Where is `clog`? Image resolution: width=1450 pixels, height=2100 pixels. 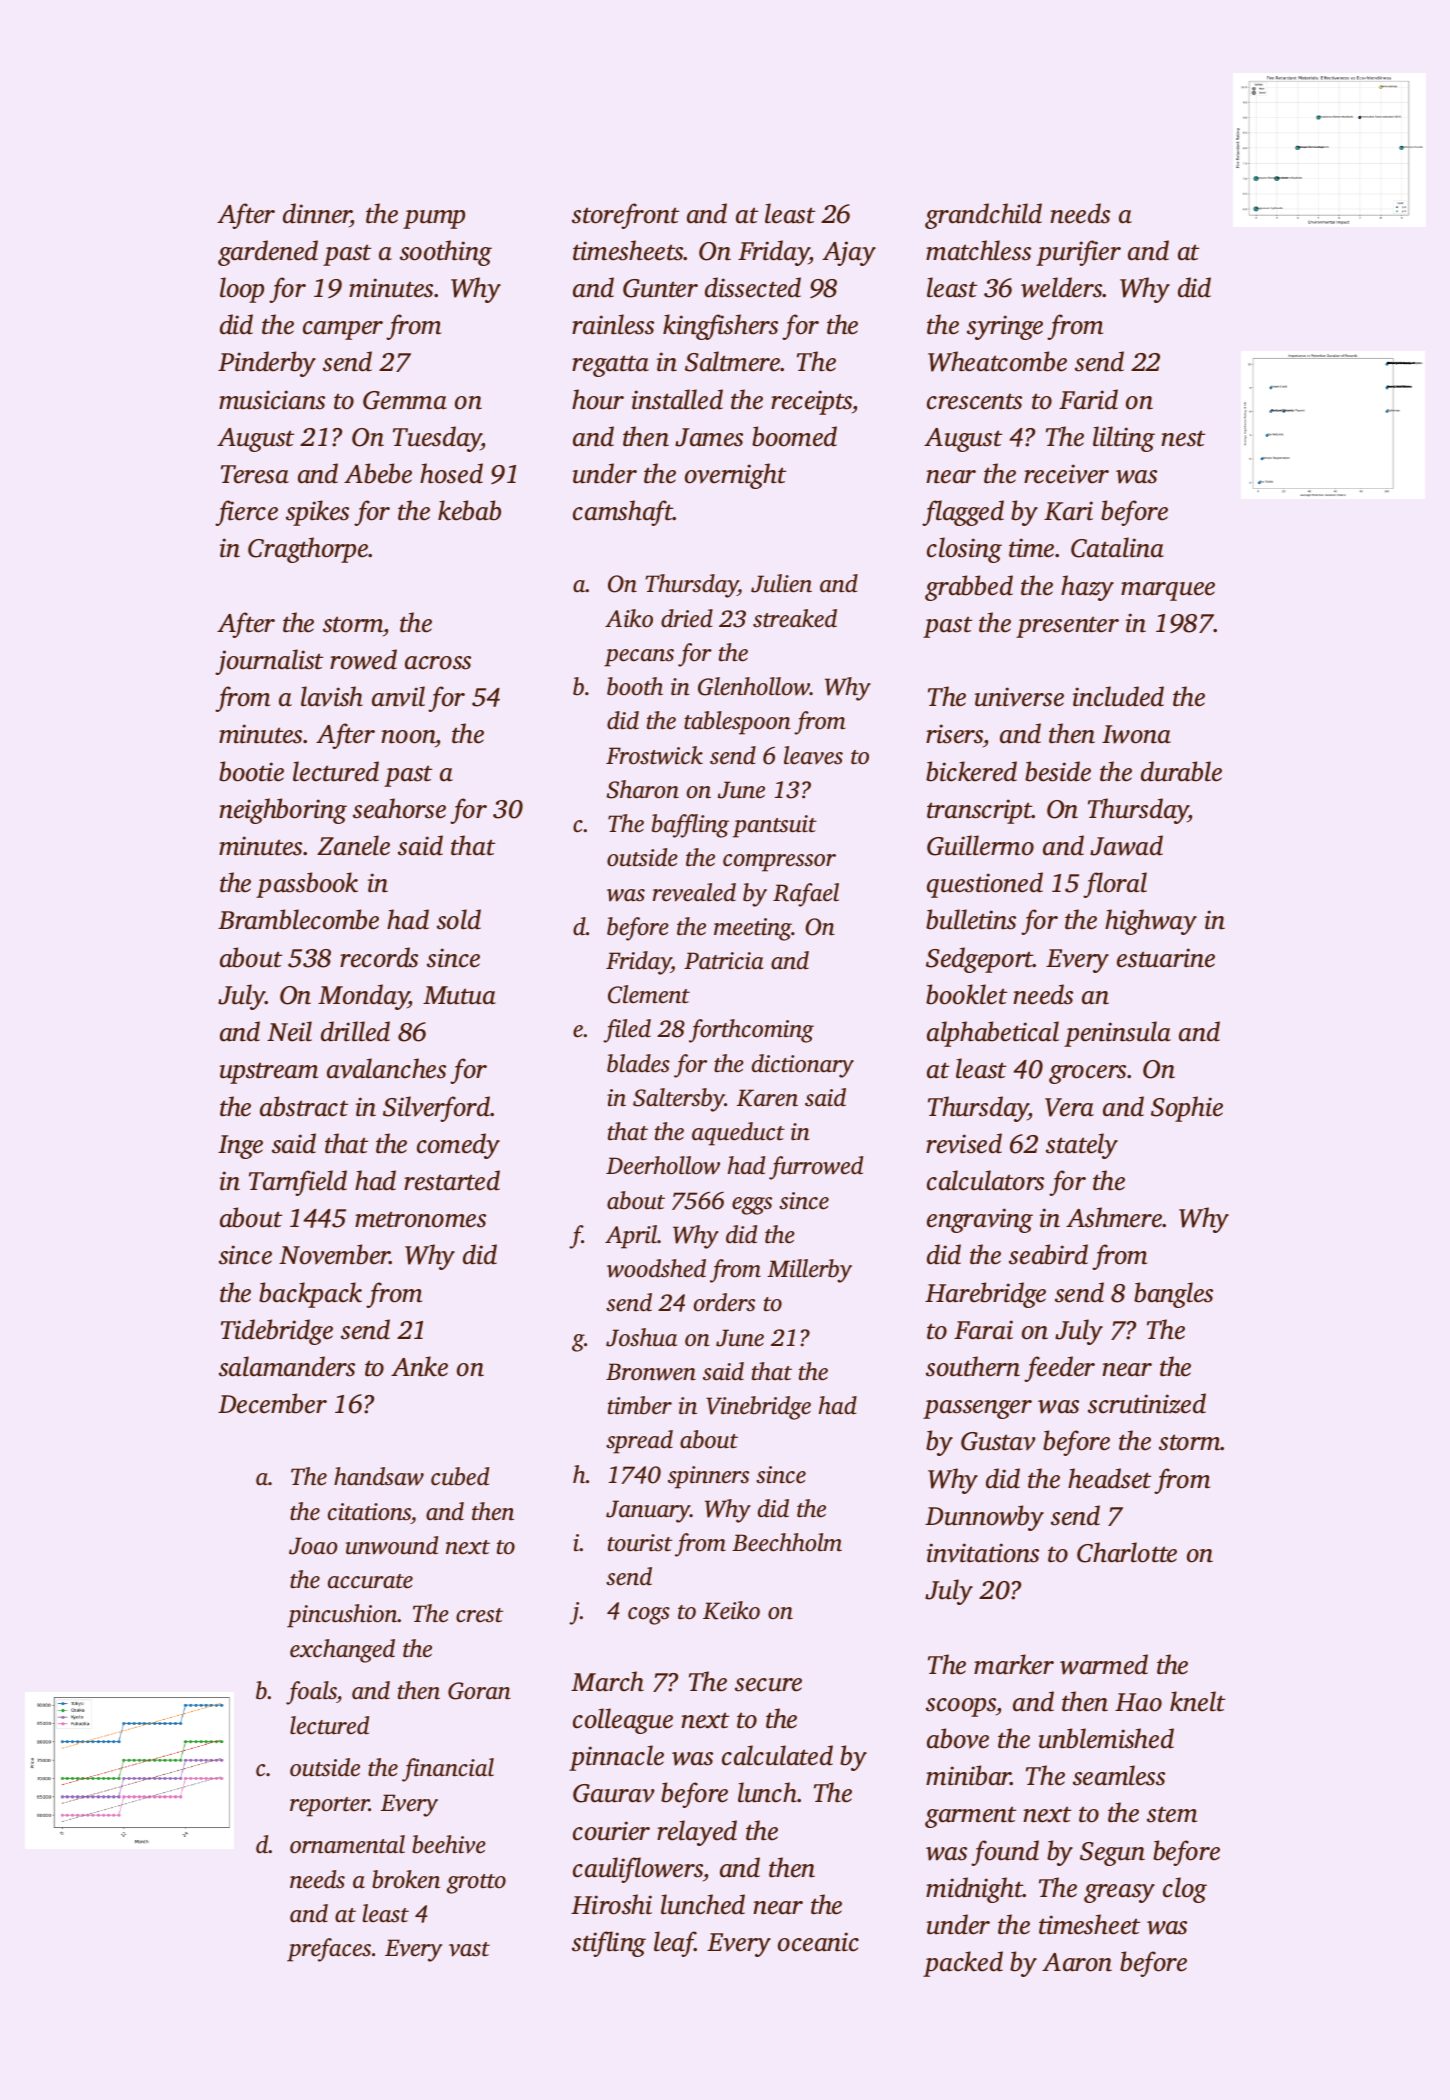 clog is located at coordinates (1185, 1890).
